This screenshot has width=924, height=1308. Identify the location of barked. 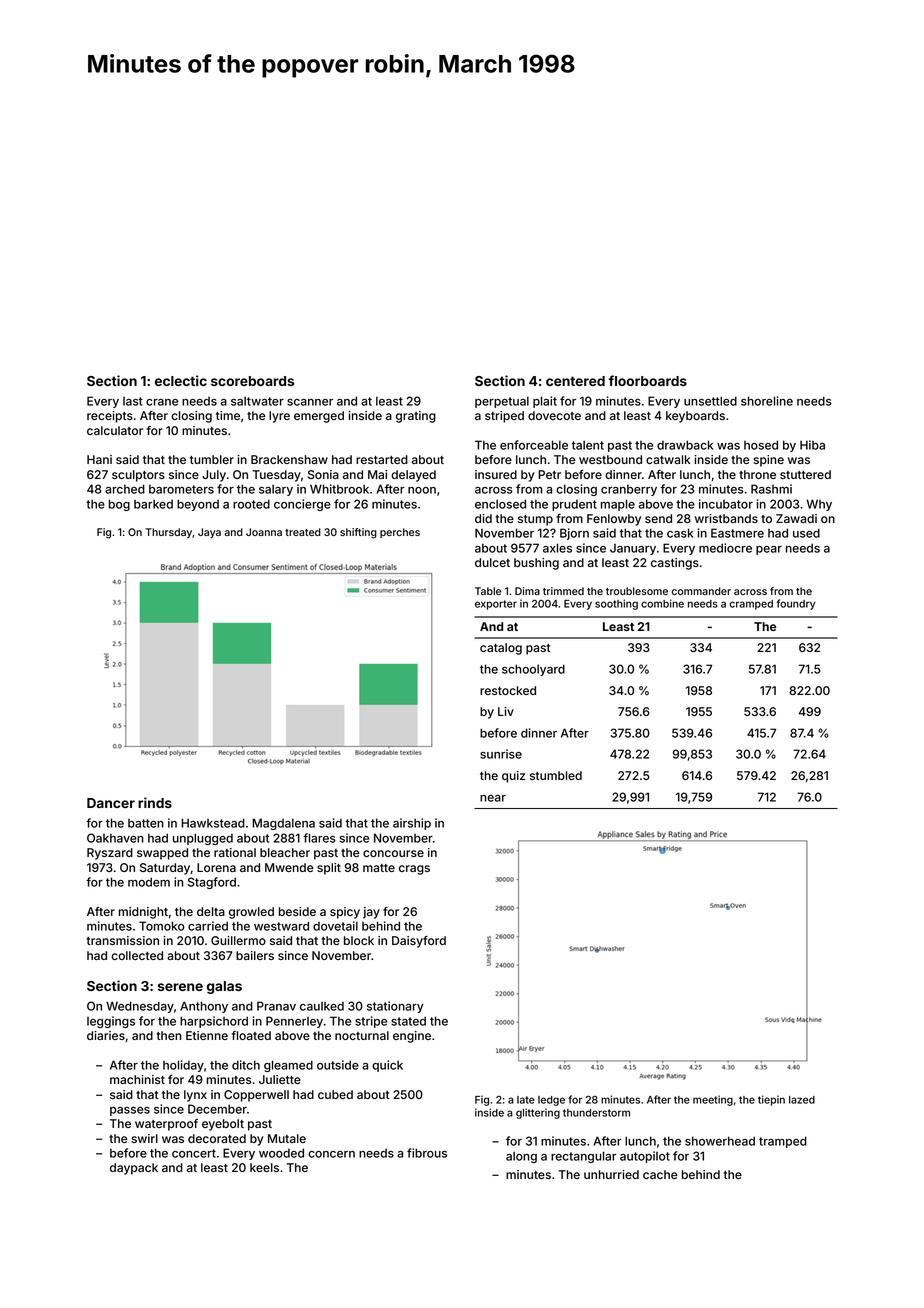
(153, 504).
